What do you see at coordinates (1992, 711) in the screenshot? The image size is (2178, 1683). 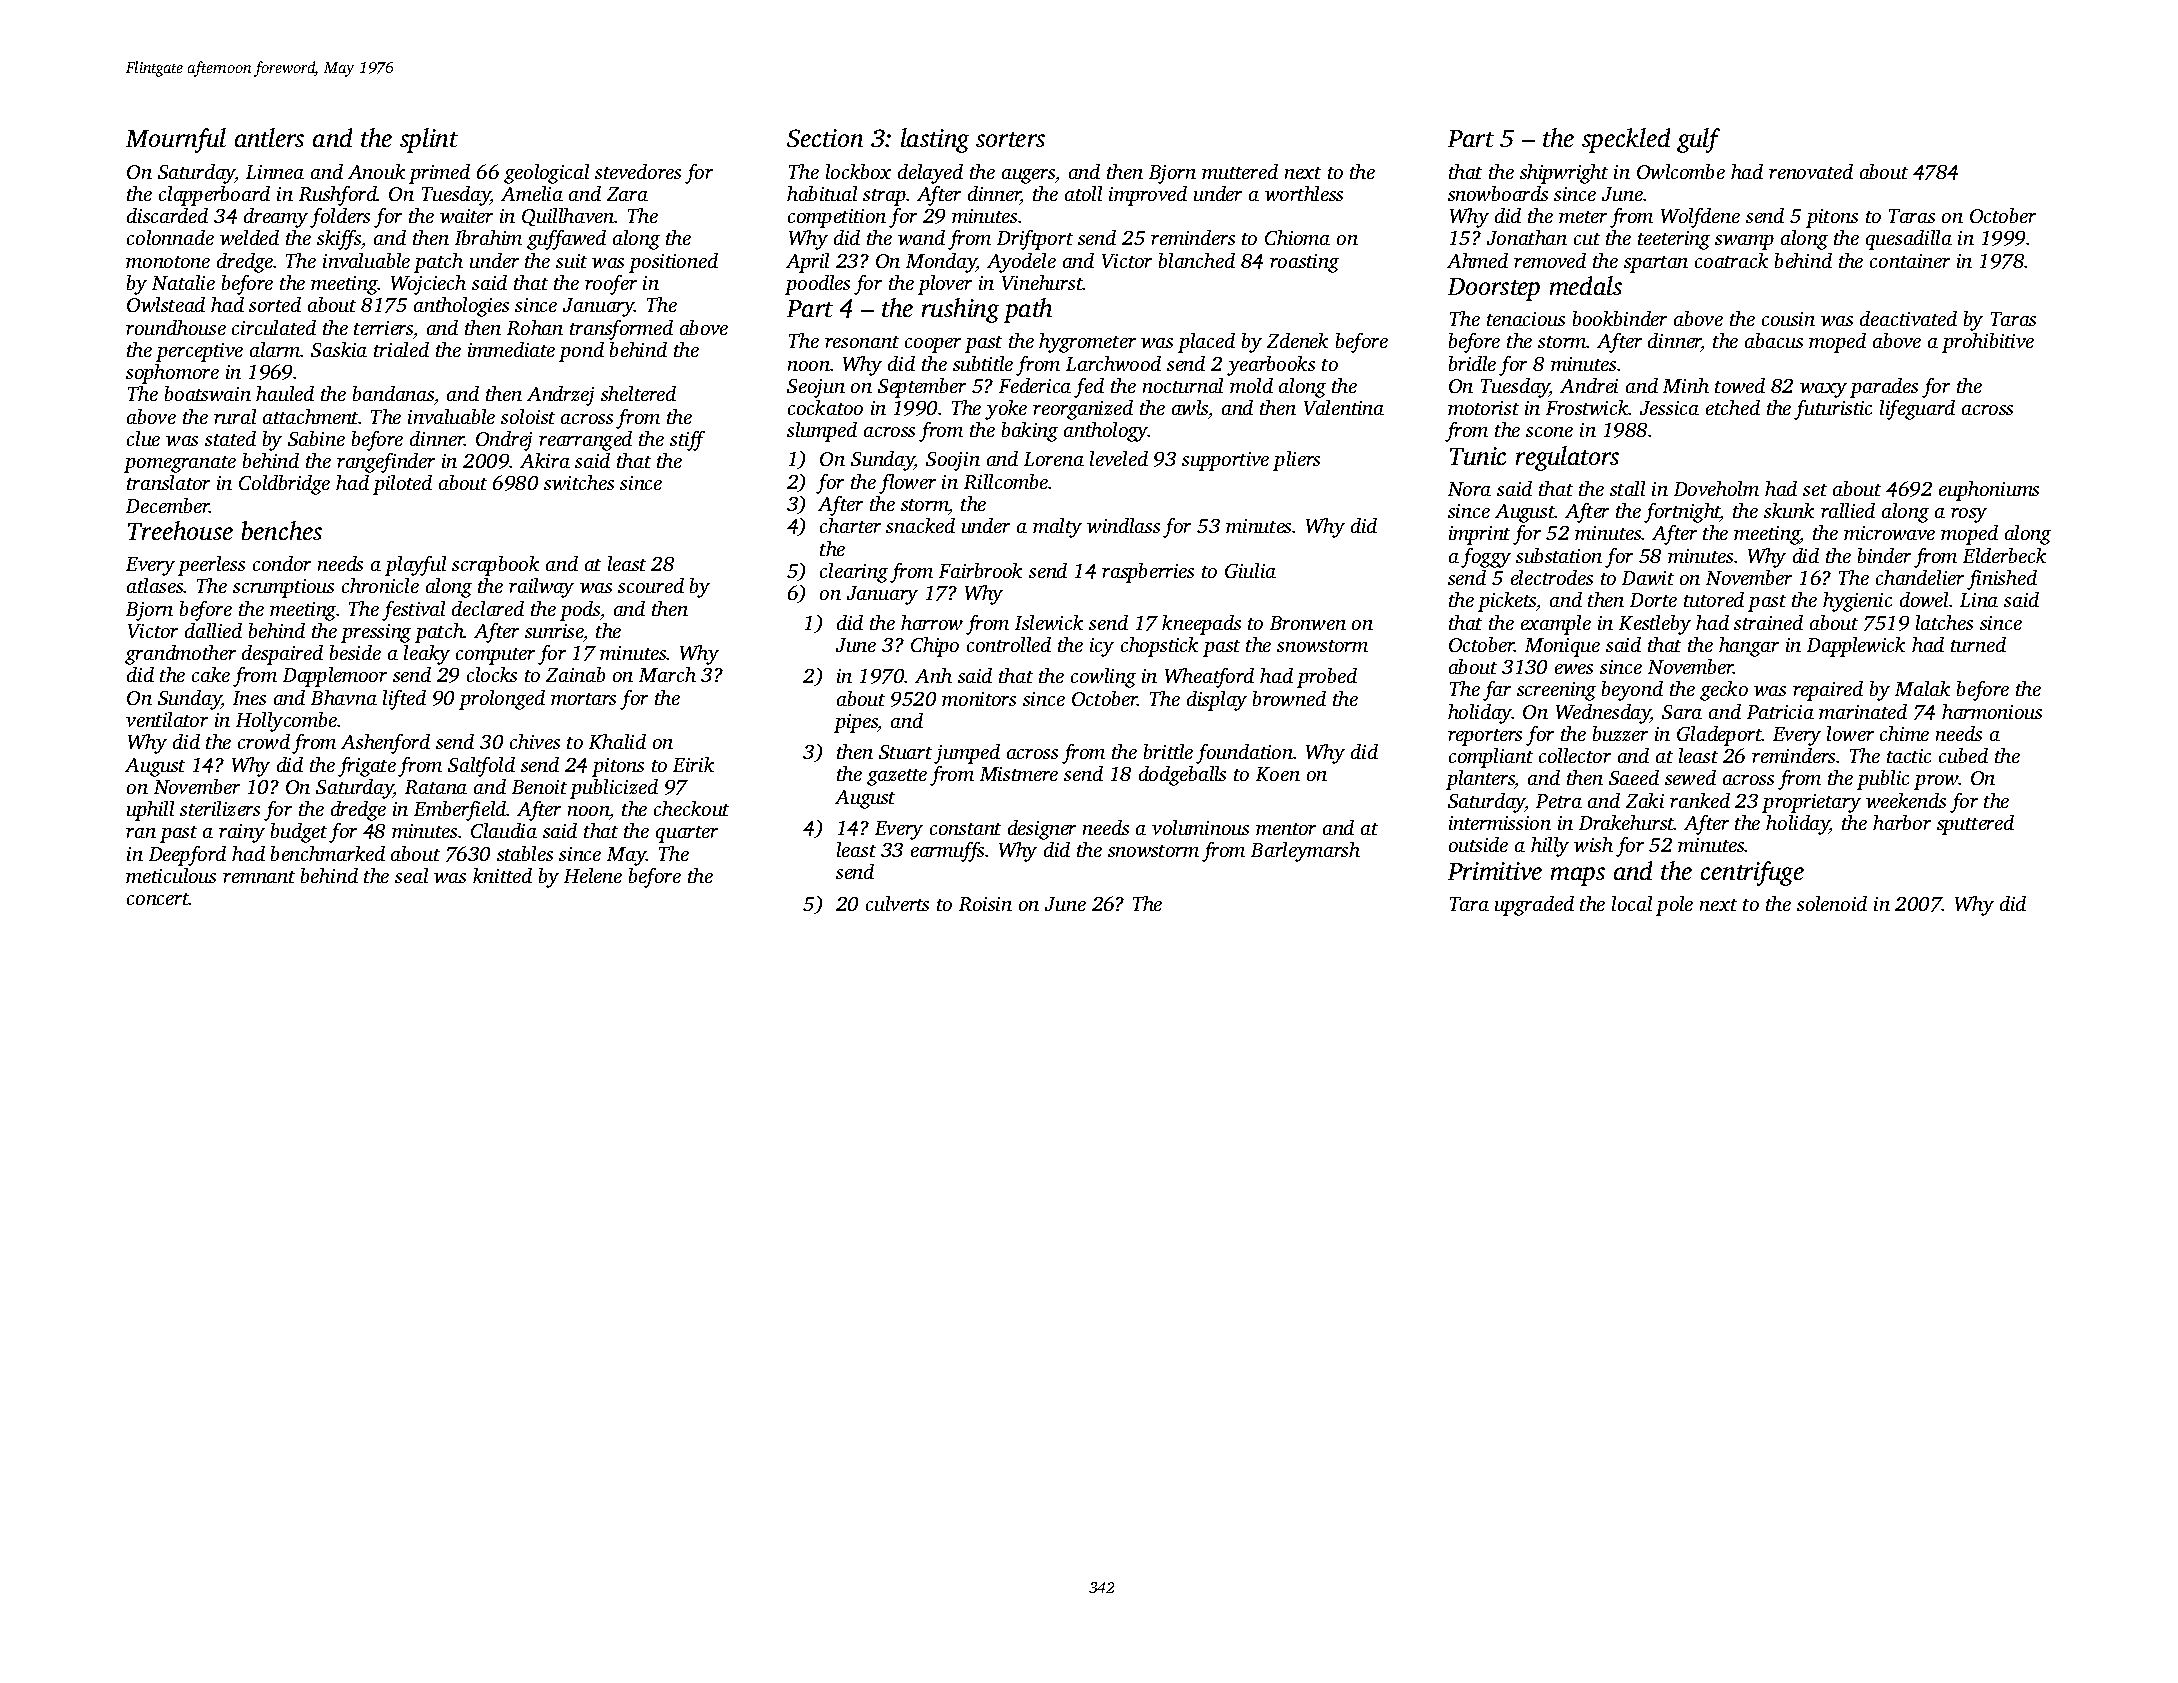 I see `harmonious` at bounding box center [1992, 711].
